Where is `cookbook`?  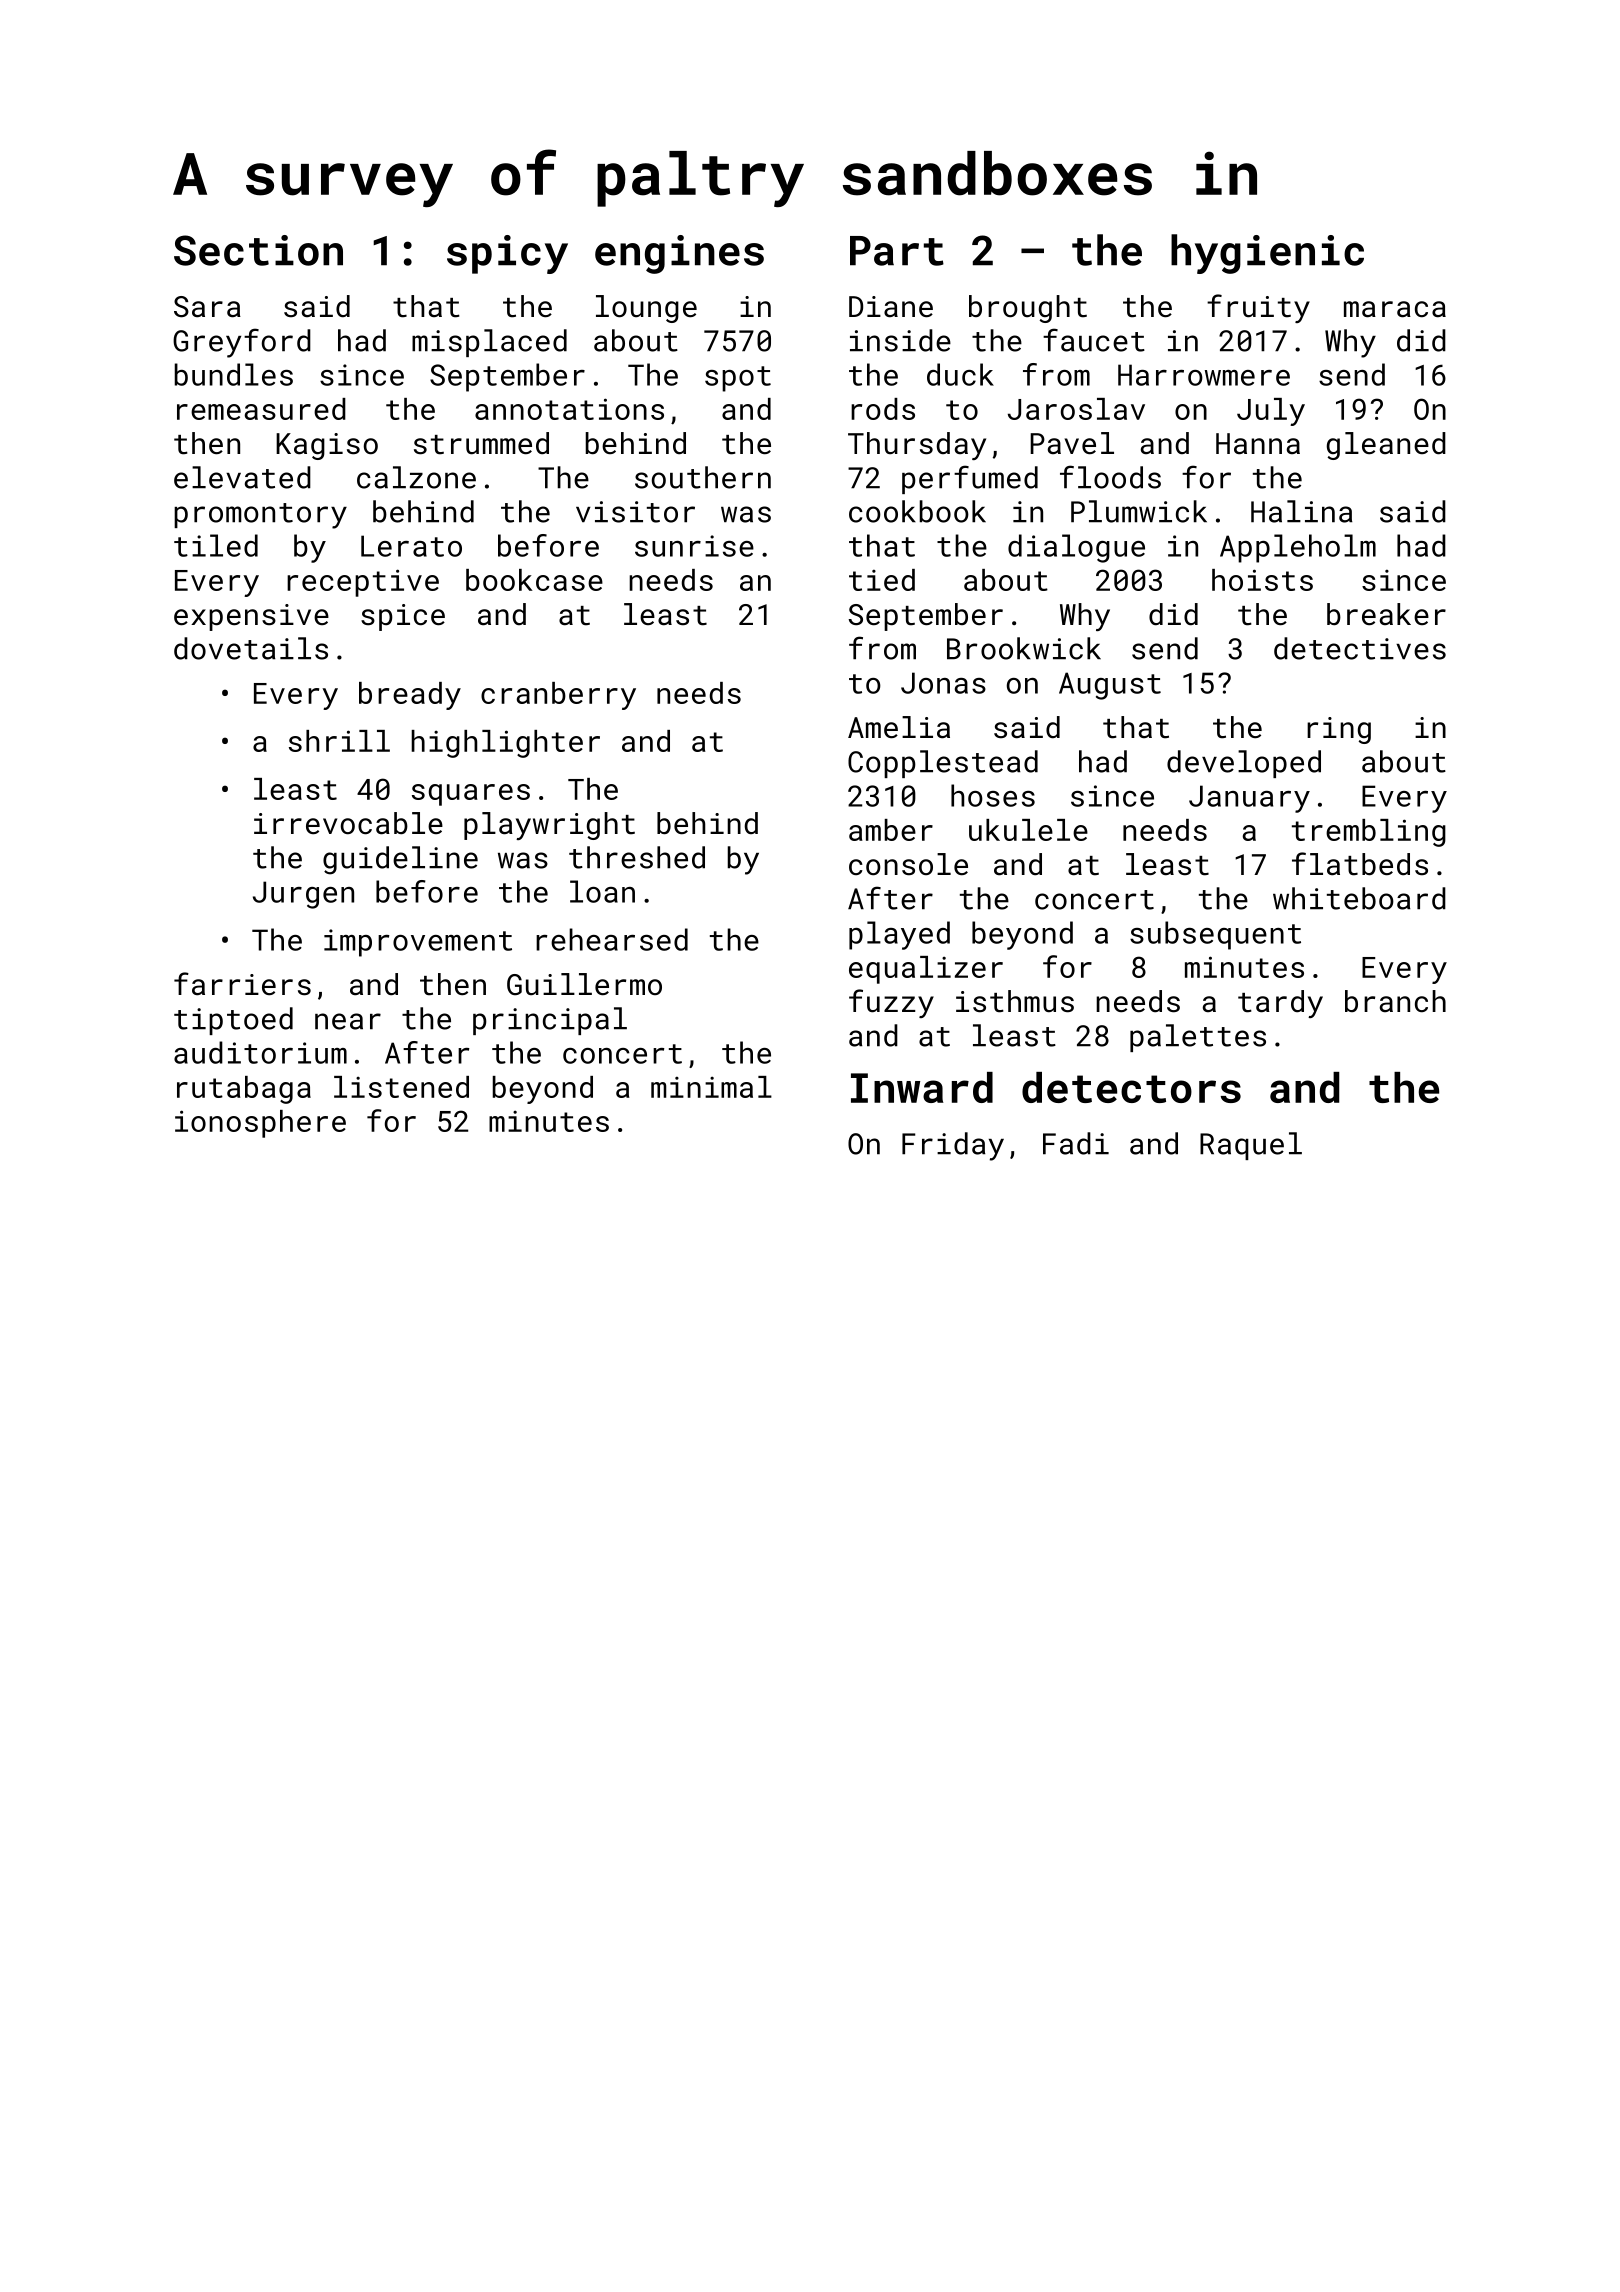 cookbook is located at coordinates (917, 511).
